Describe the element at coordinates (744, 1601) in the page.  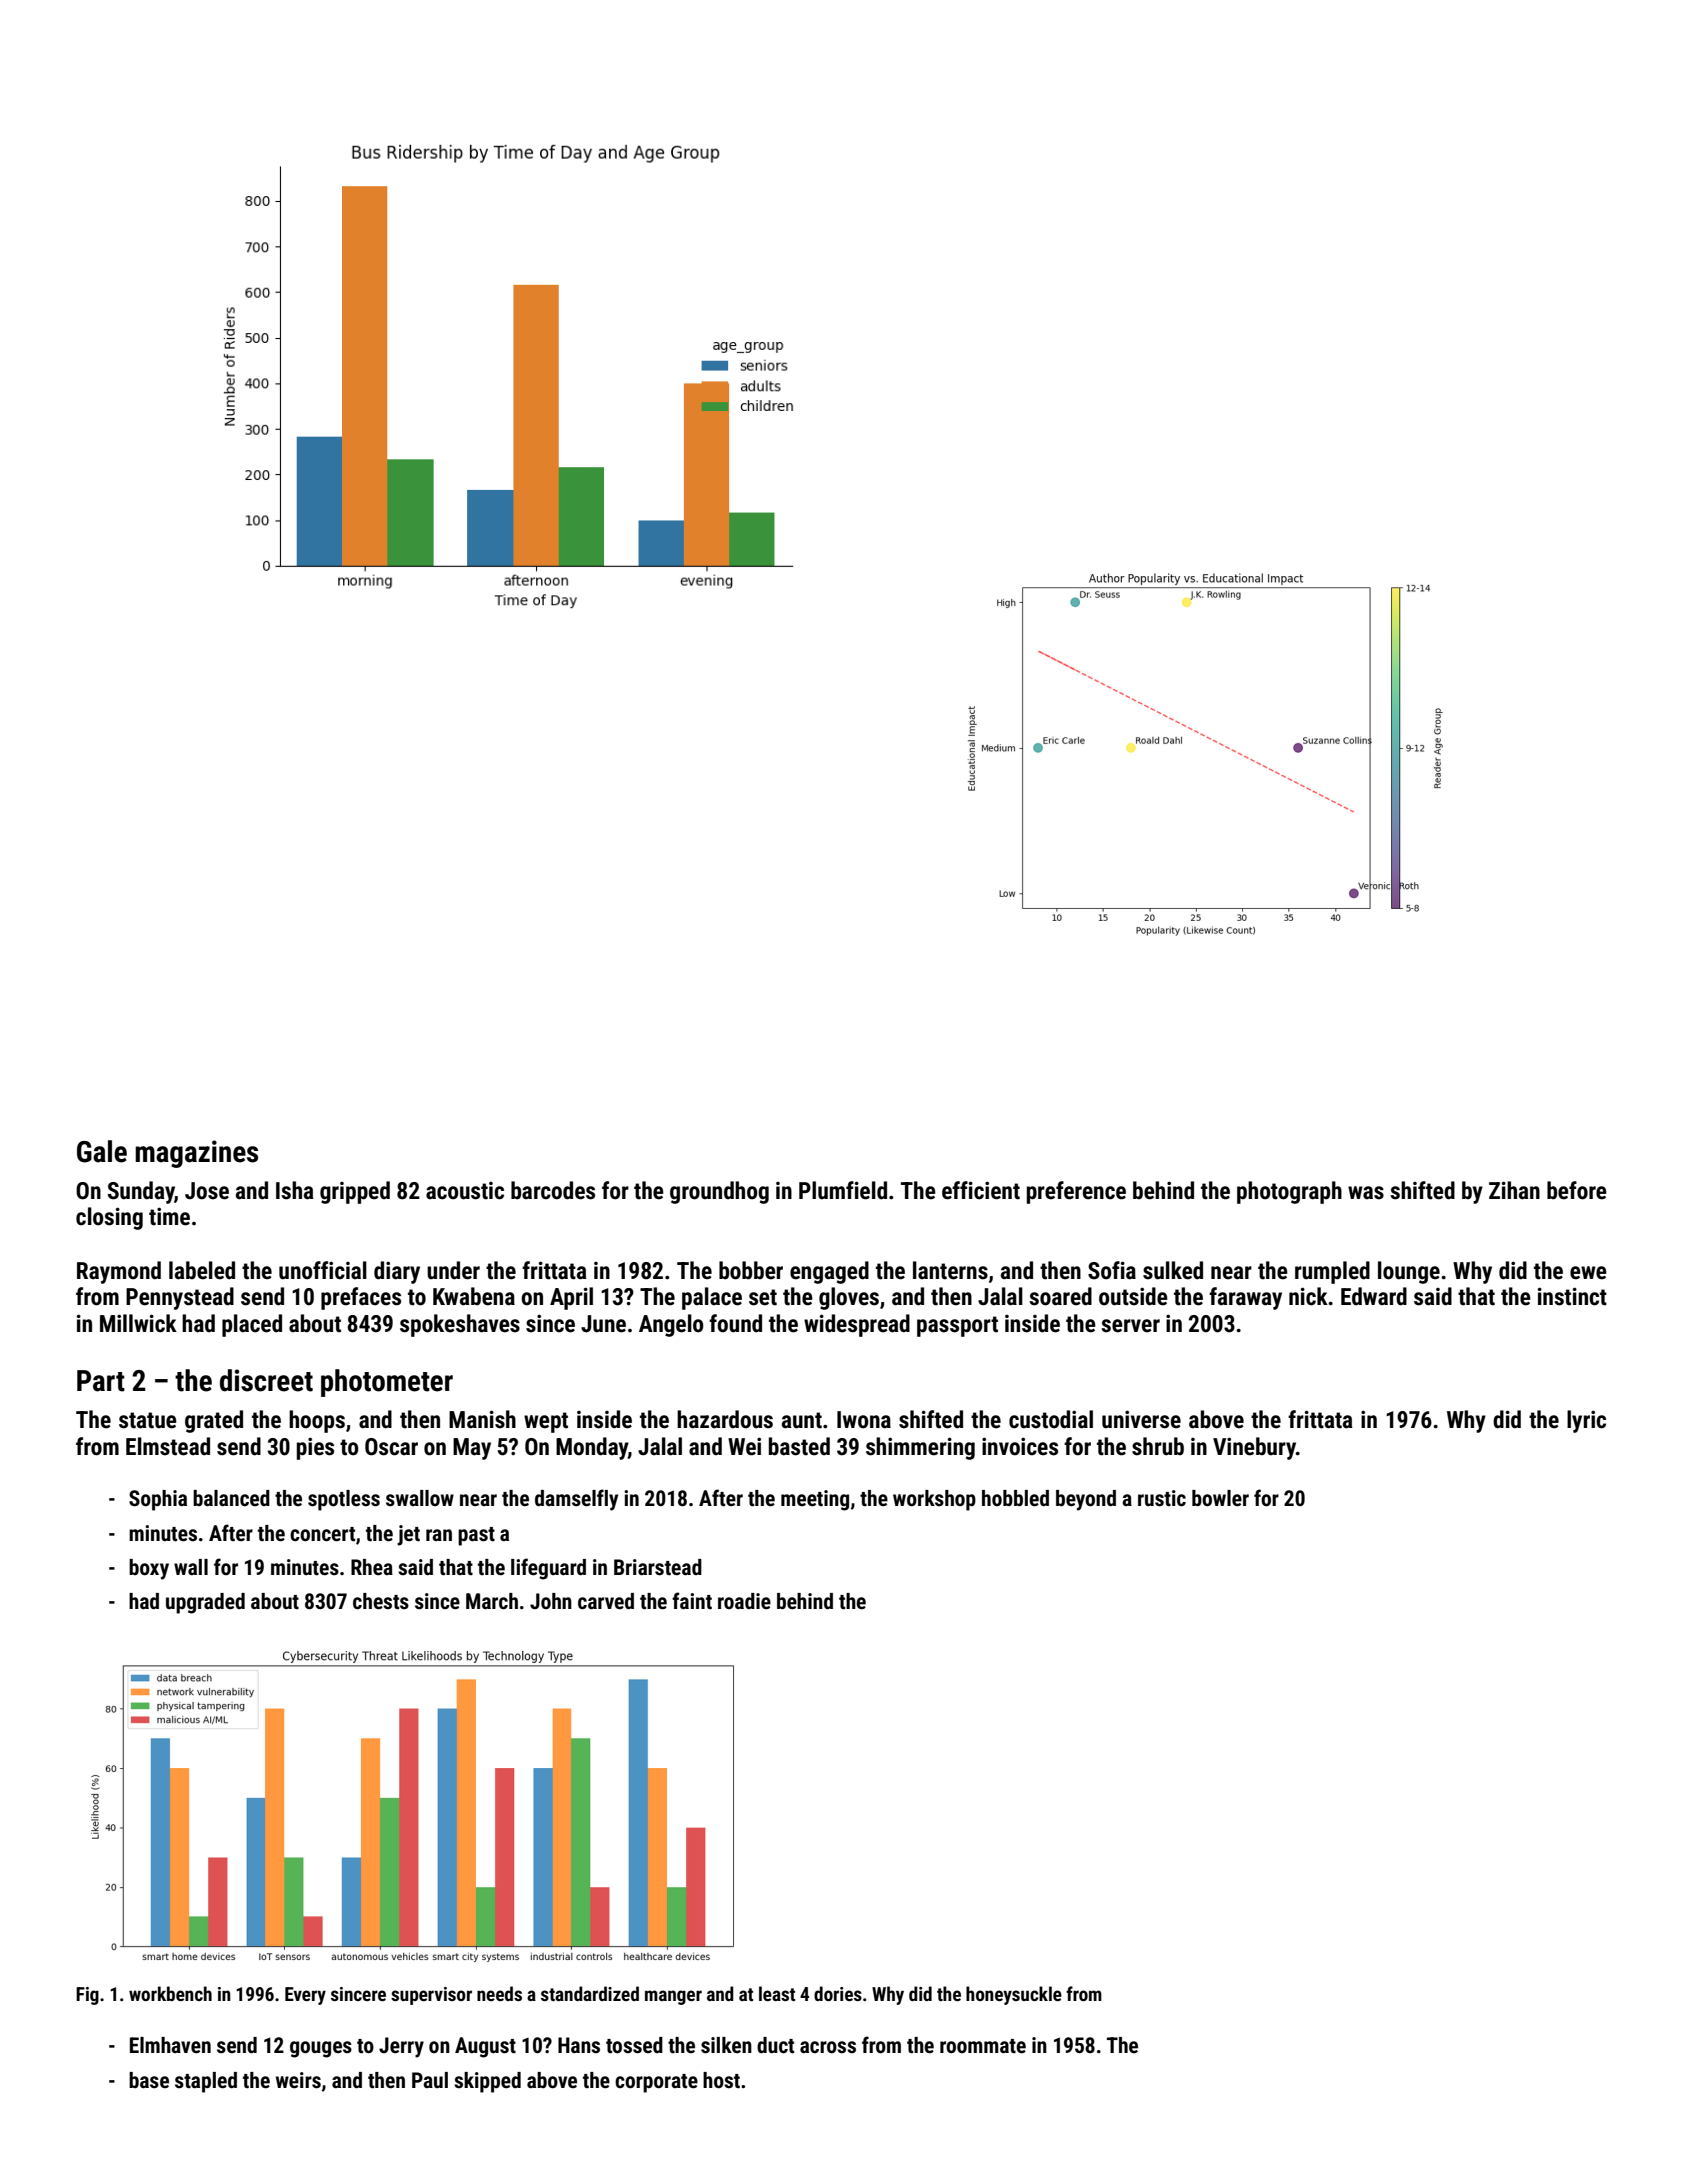
I see `roadie` at that location.
